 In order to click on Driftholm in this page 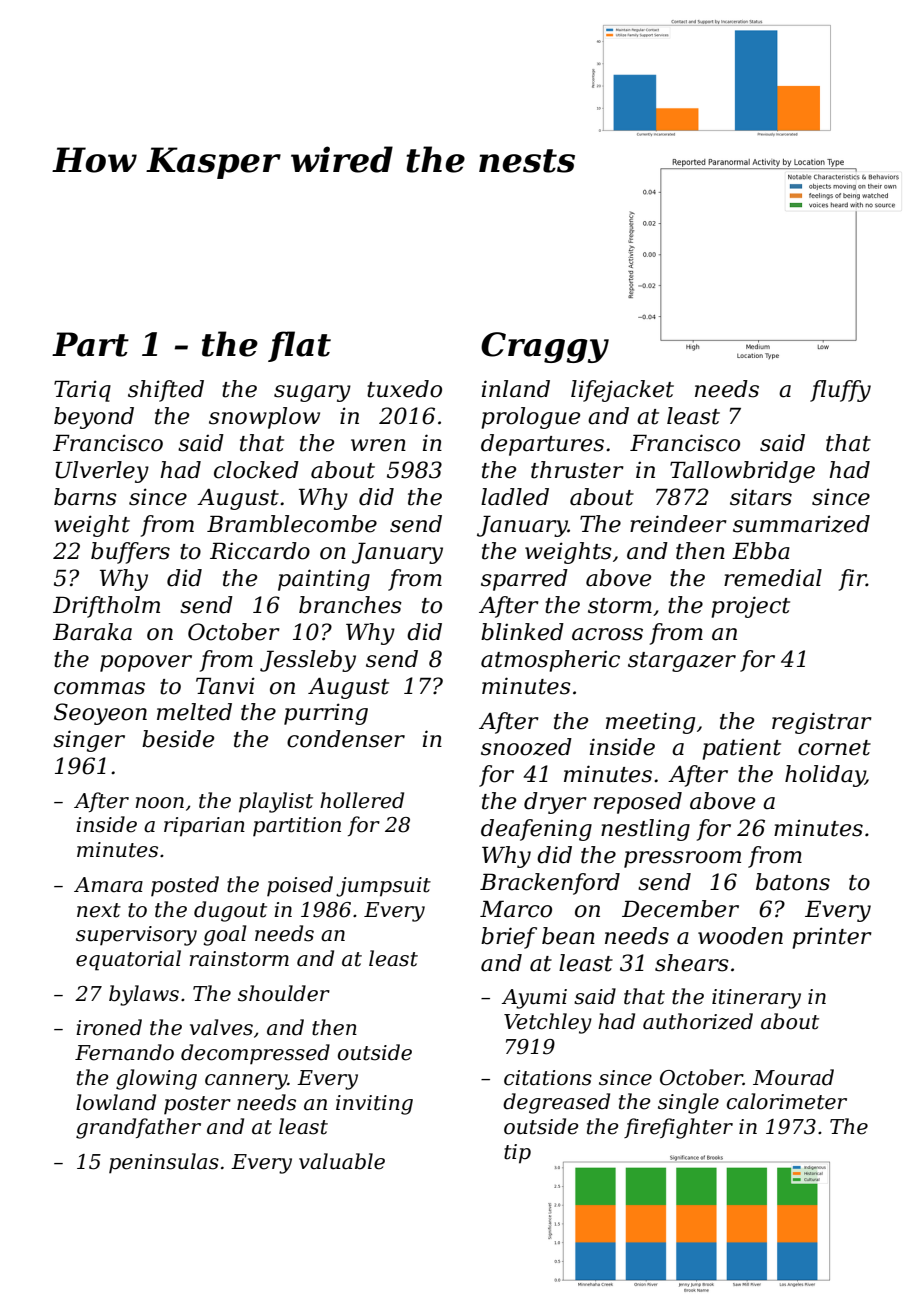, I will do `click(106, 607)`.
